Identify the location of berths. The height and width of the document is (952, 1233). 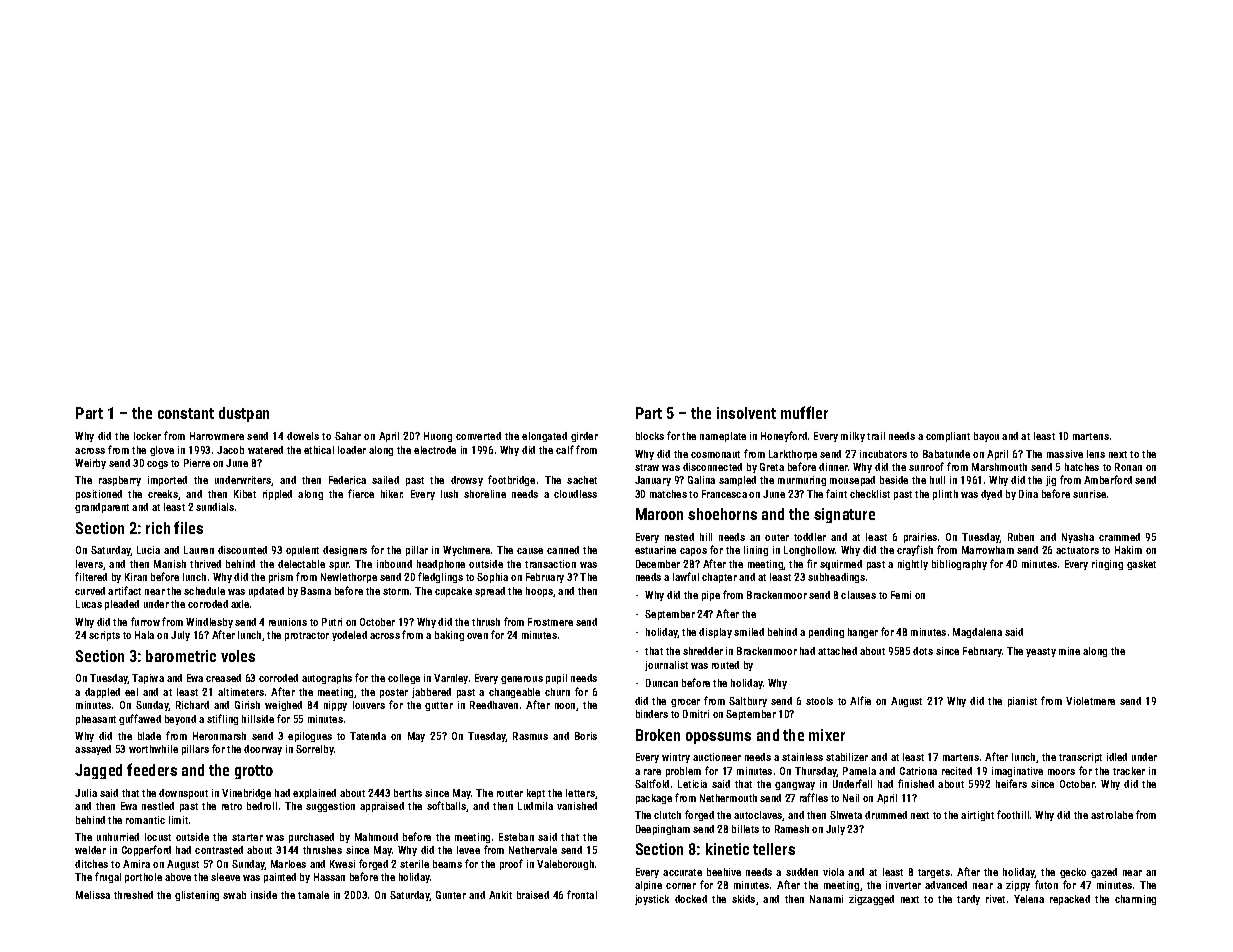
(408, 793).
